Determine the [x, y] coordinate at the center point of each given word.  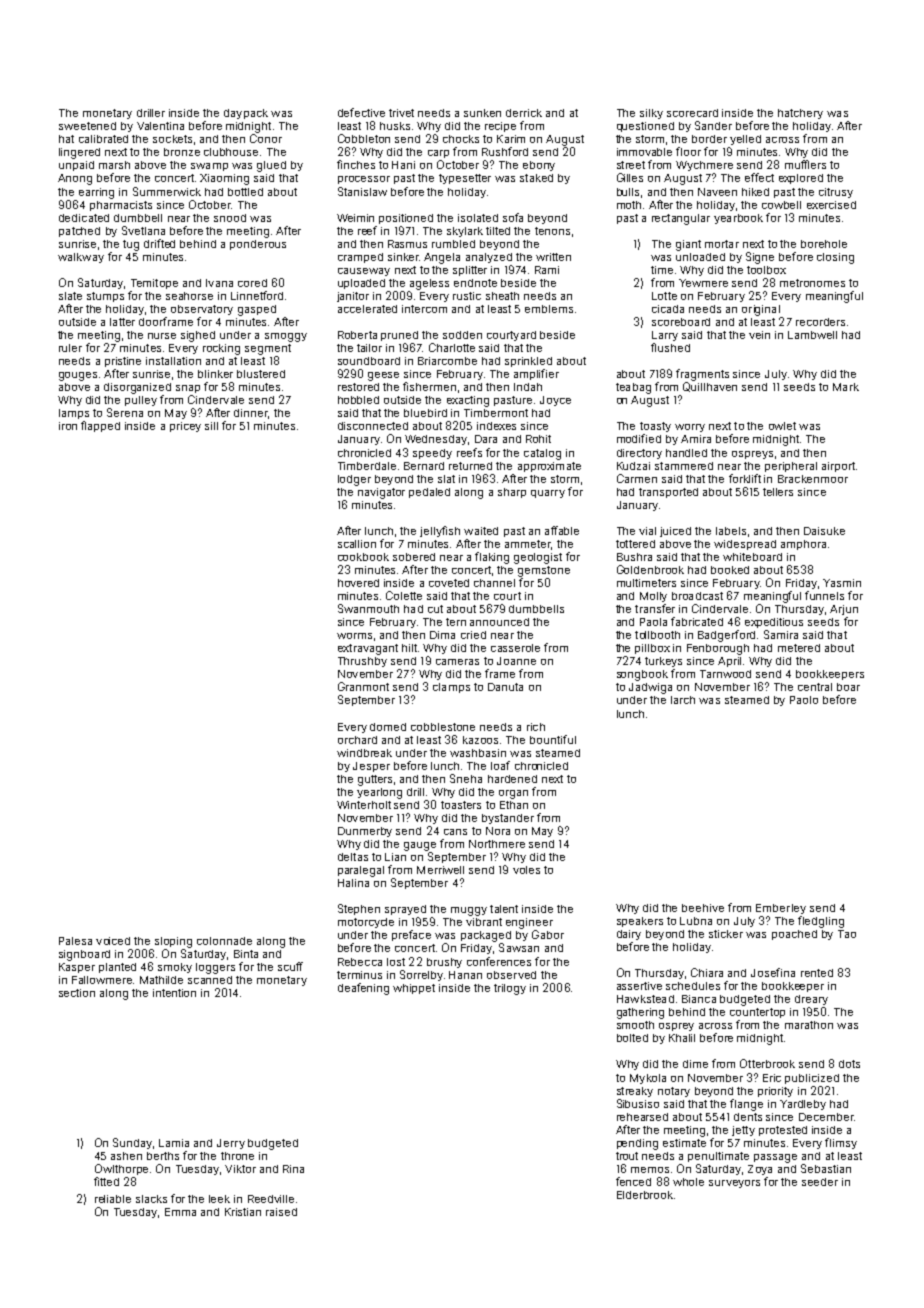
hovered [358, 583]
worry [690, 428]
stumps [105, 297]
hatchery [800, 114]
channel [494, 583]
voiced [113, 941]
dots [849, 1064]
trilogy [510, 989]
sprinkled [528, 362]
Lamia [174, 1143]
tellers [778, 492]
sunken [482, 113]
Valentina [160, 126]
